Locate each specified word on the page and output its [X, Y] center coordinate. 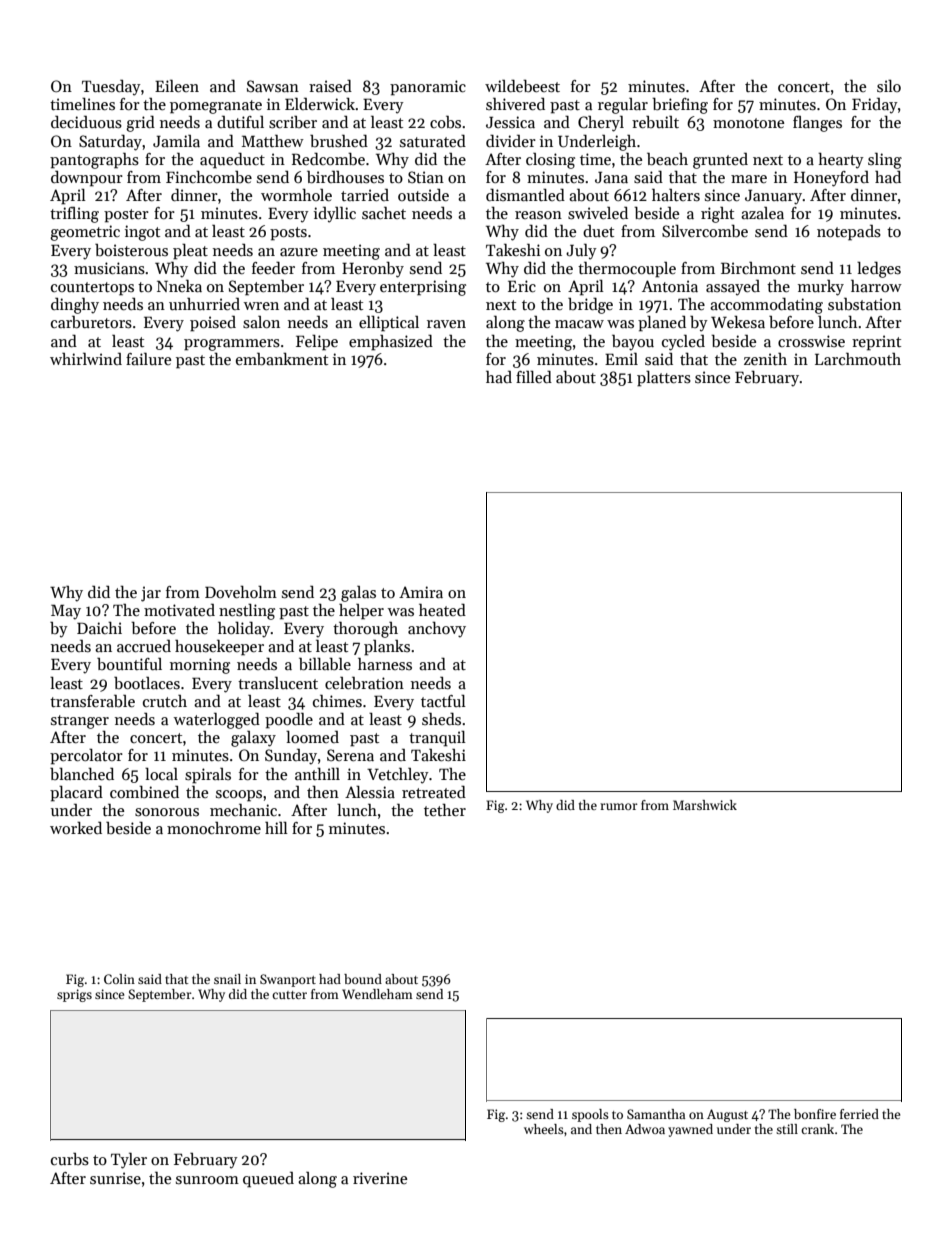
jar [151, 594]
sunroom [207, 1180]
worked [76, 827]
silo [889, 86]
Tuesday [111, 87]
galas [358, 594]
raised [330, 86]
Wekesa [738, 322]
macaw [579, 324]
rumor [619, 806]
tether [445, 810]
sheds [441, 719]
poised [213, 324]
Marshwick [705, 805]
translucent [278, 683]
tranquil [437, 739]
